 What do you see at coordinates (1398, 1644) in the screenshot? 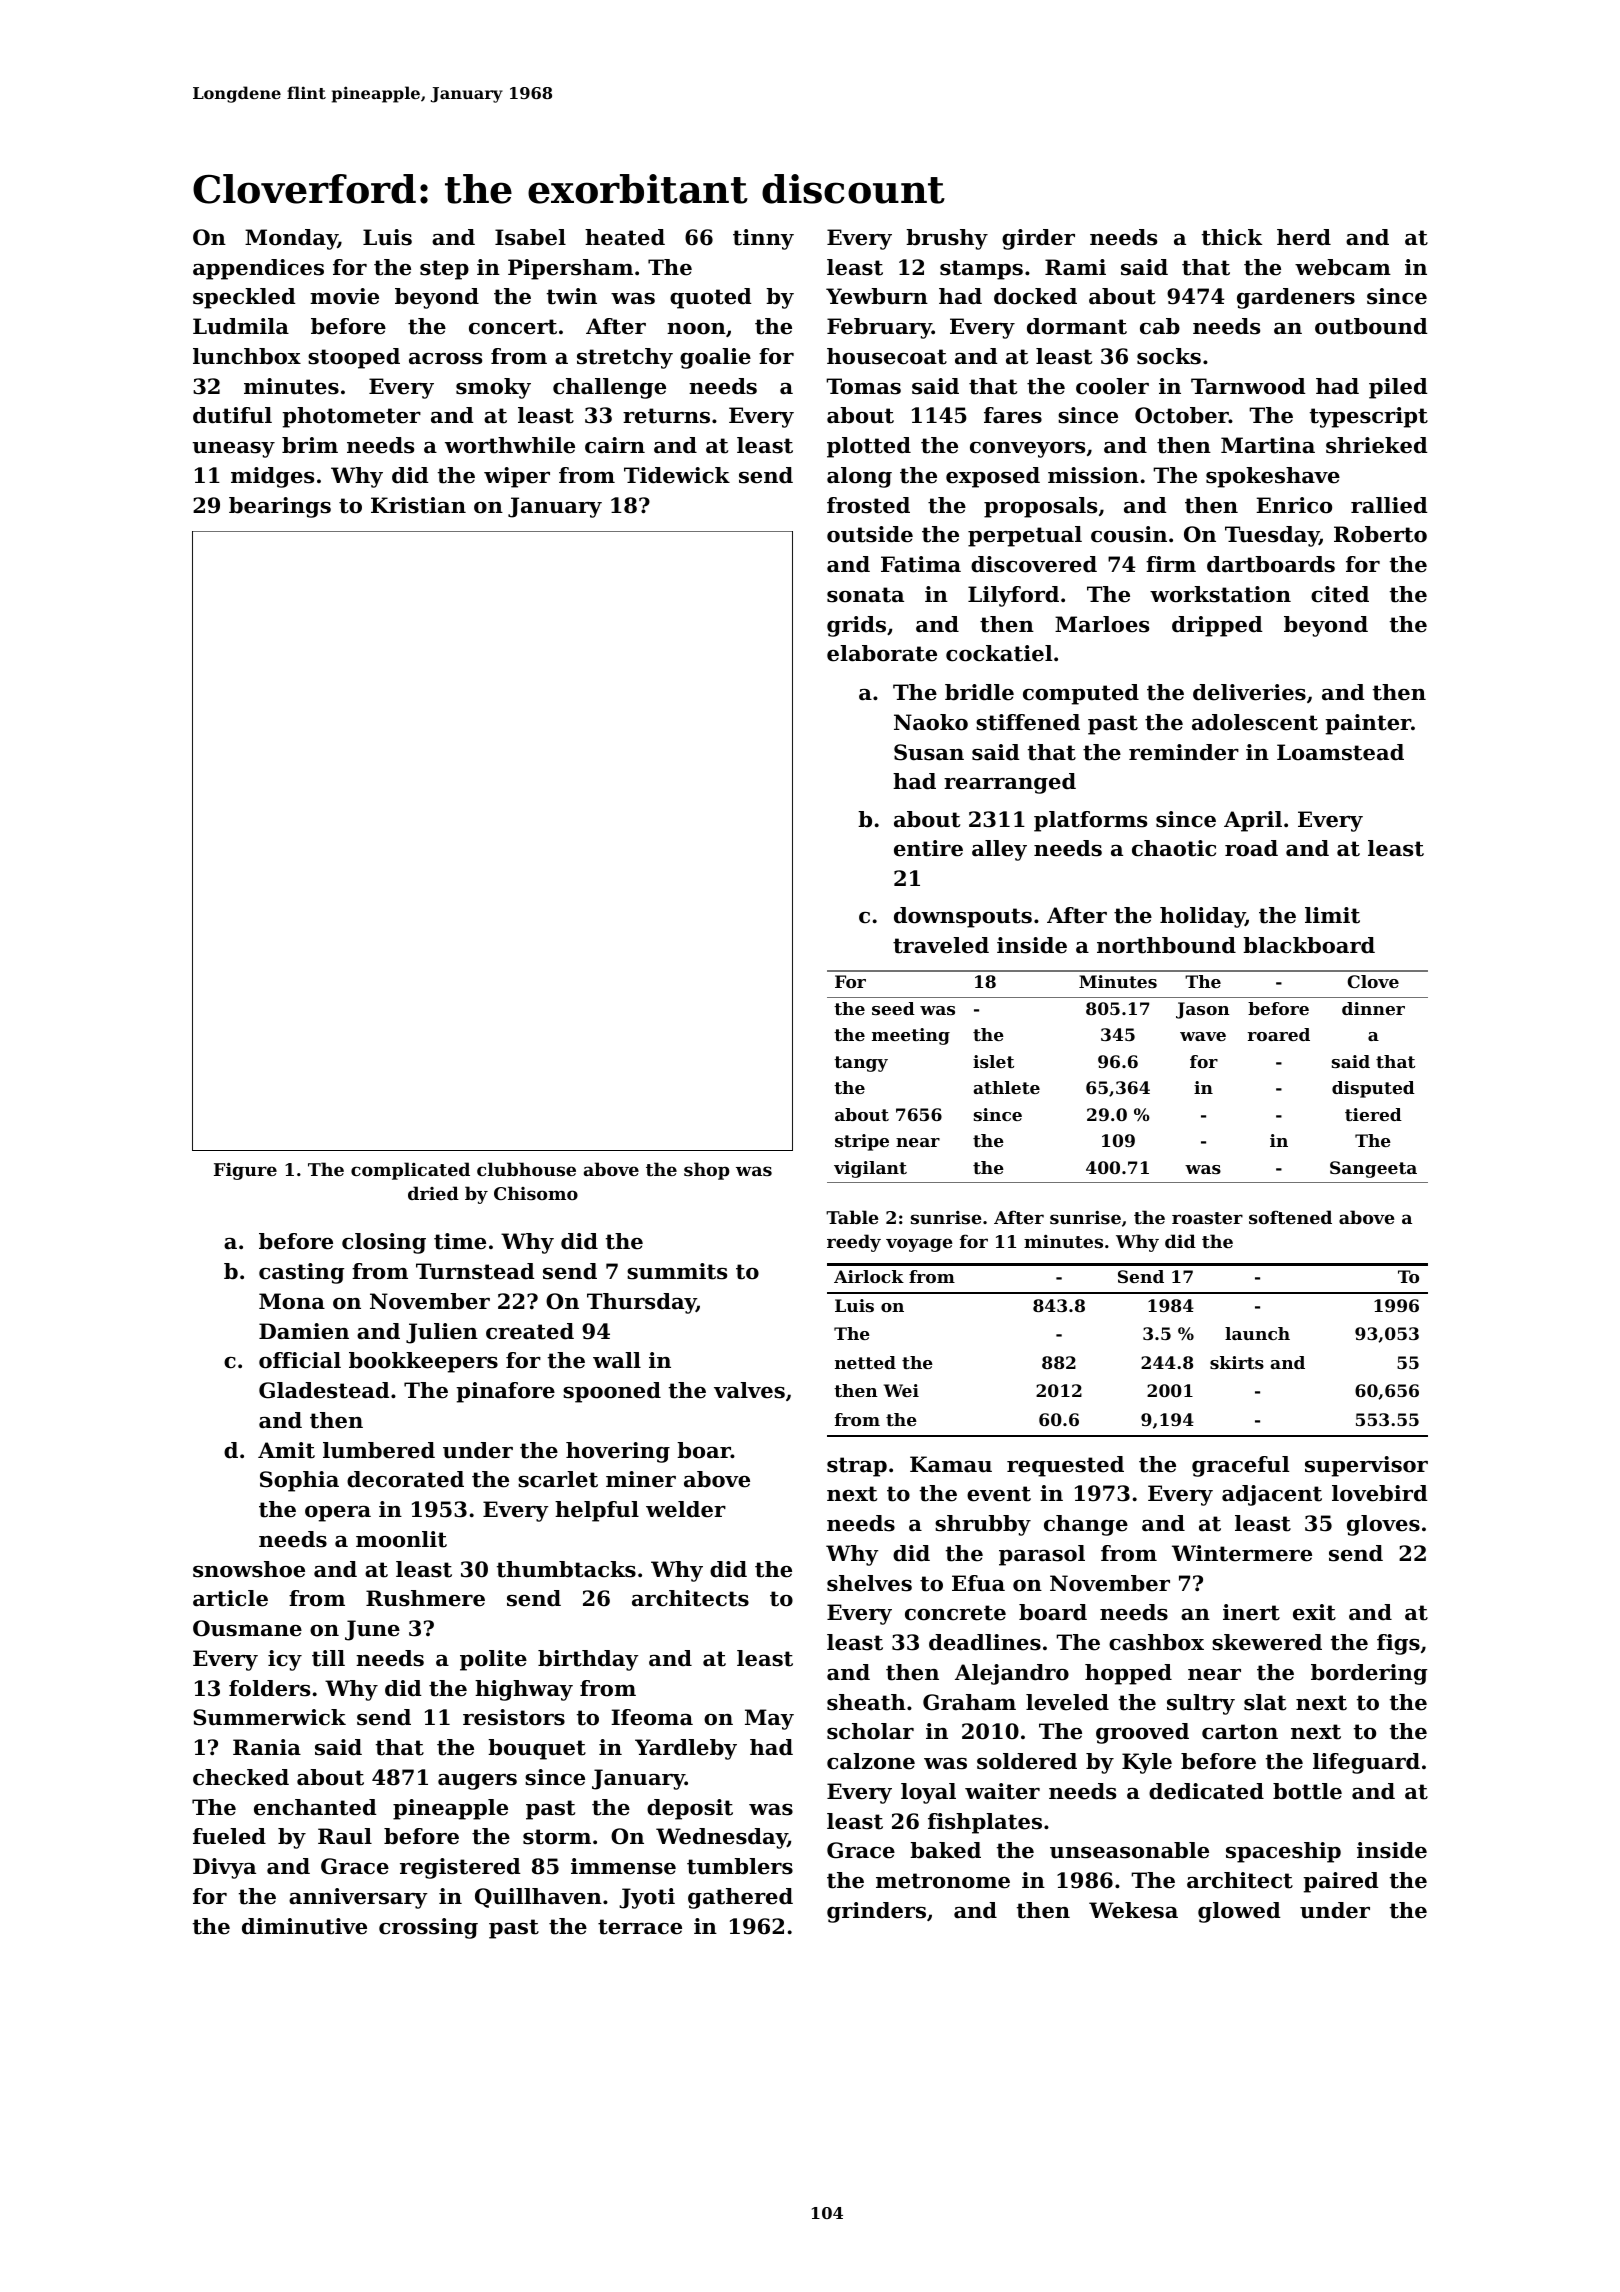
I see `figs` at bounding box center [1398, 1644].
